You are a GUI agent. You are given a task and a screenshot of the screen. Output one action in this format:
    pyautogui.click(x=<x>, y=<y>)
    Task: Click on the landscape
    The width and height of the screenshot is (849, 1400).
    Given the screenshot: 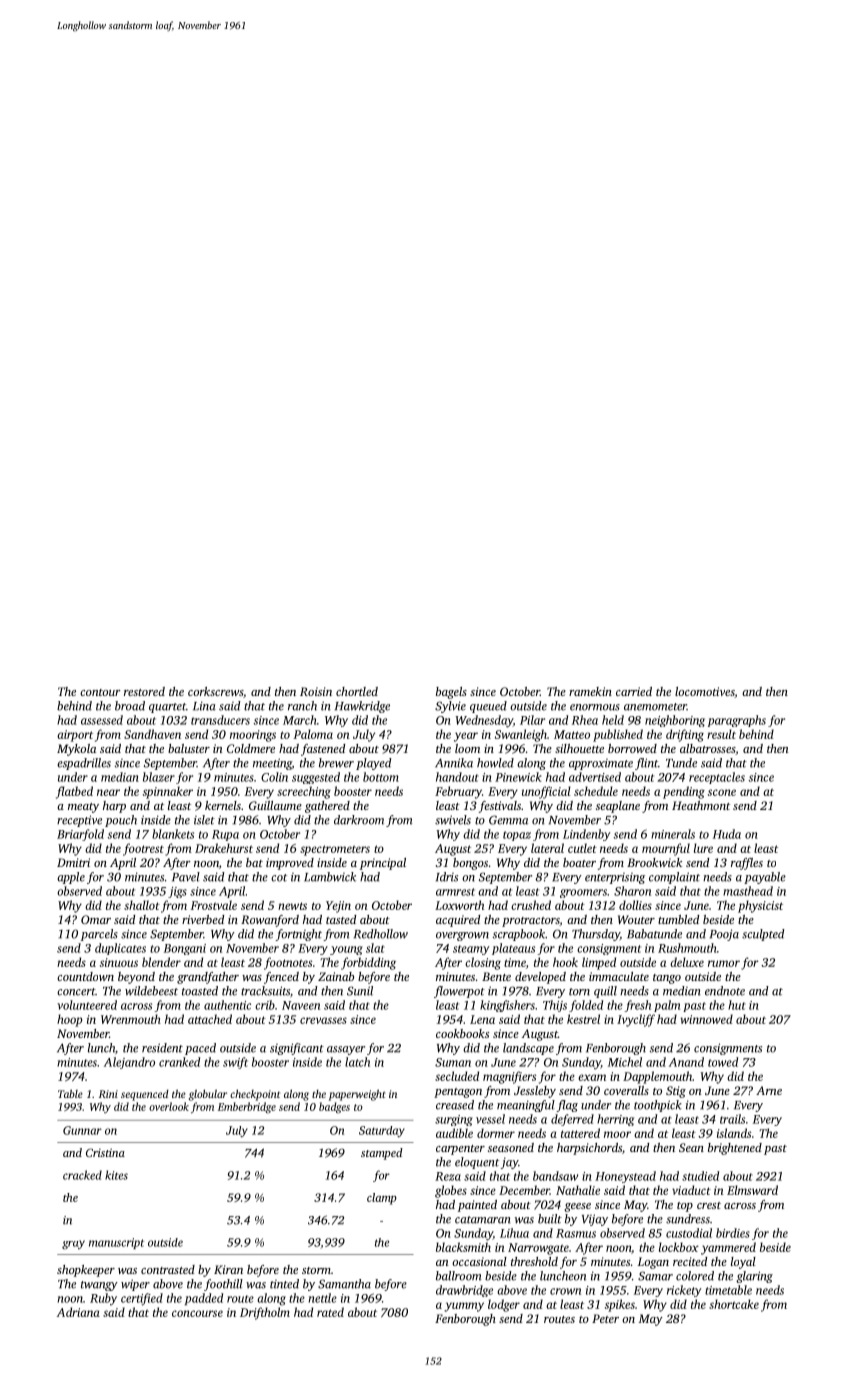 What is the action you would take?
    pyautogui.click(x=528, y=1049)
